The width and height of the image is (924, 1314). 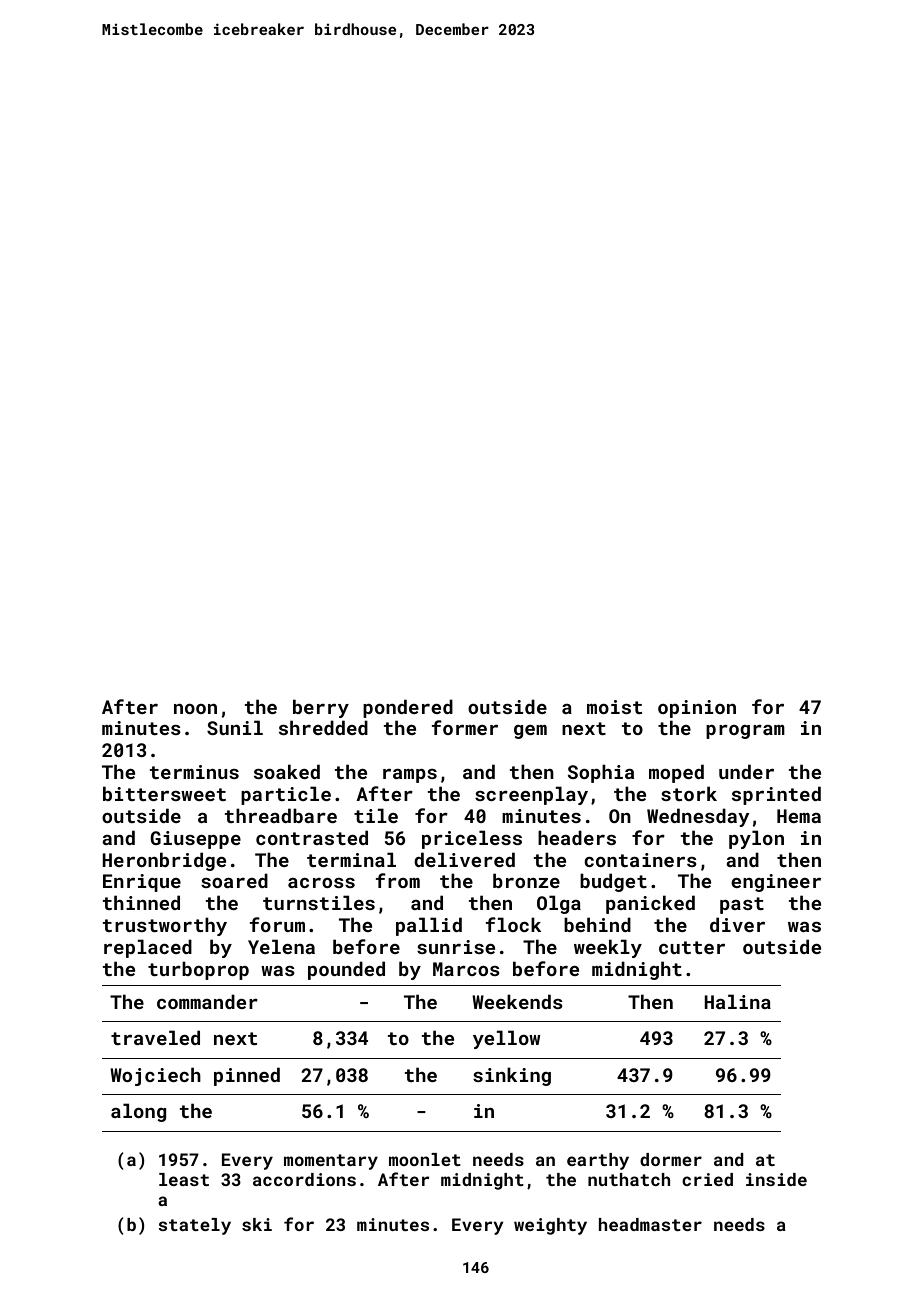 I want to click on momentary, so click(x=331, y=1162).
